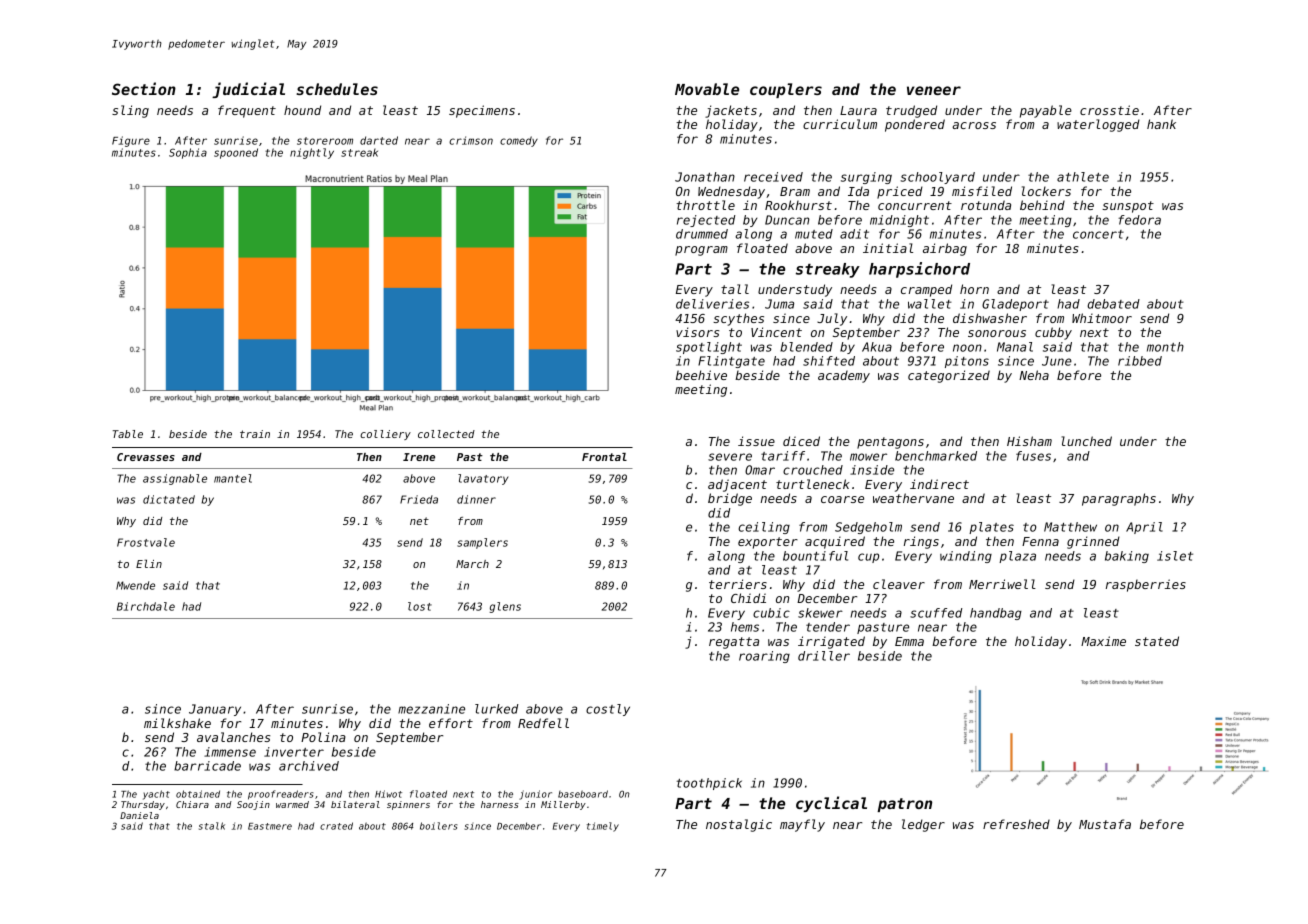 The height and width of the screenshot is (924, 1308). What do you see at coordinates (697, 332) in the screenshot?
I see `visors` at bounding box center [697, 332].
